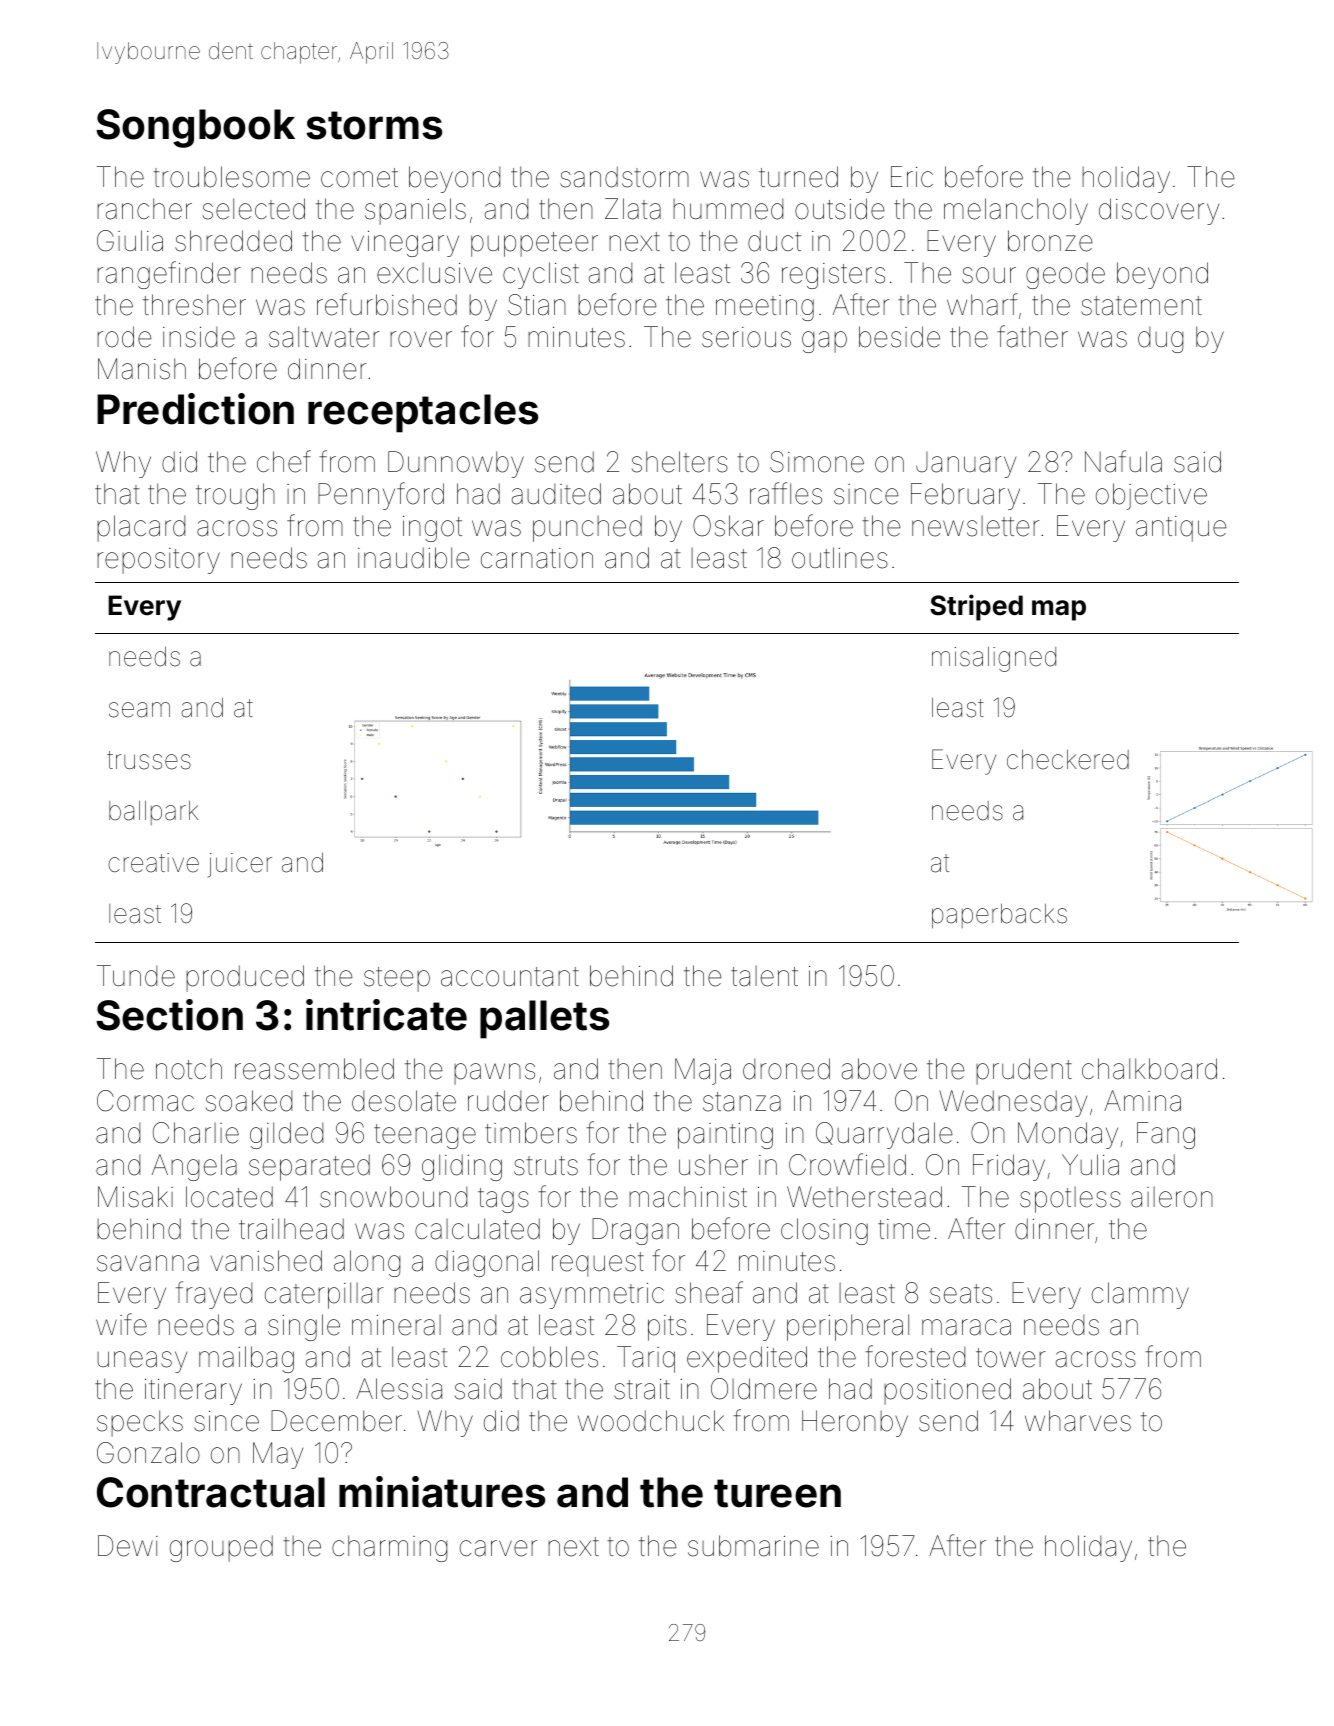 The image size is (1334, 1726). What do you see at coordinates (284, 461) in the screenshot?
I see `chef` at bounding box center [284, 461].
